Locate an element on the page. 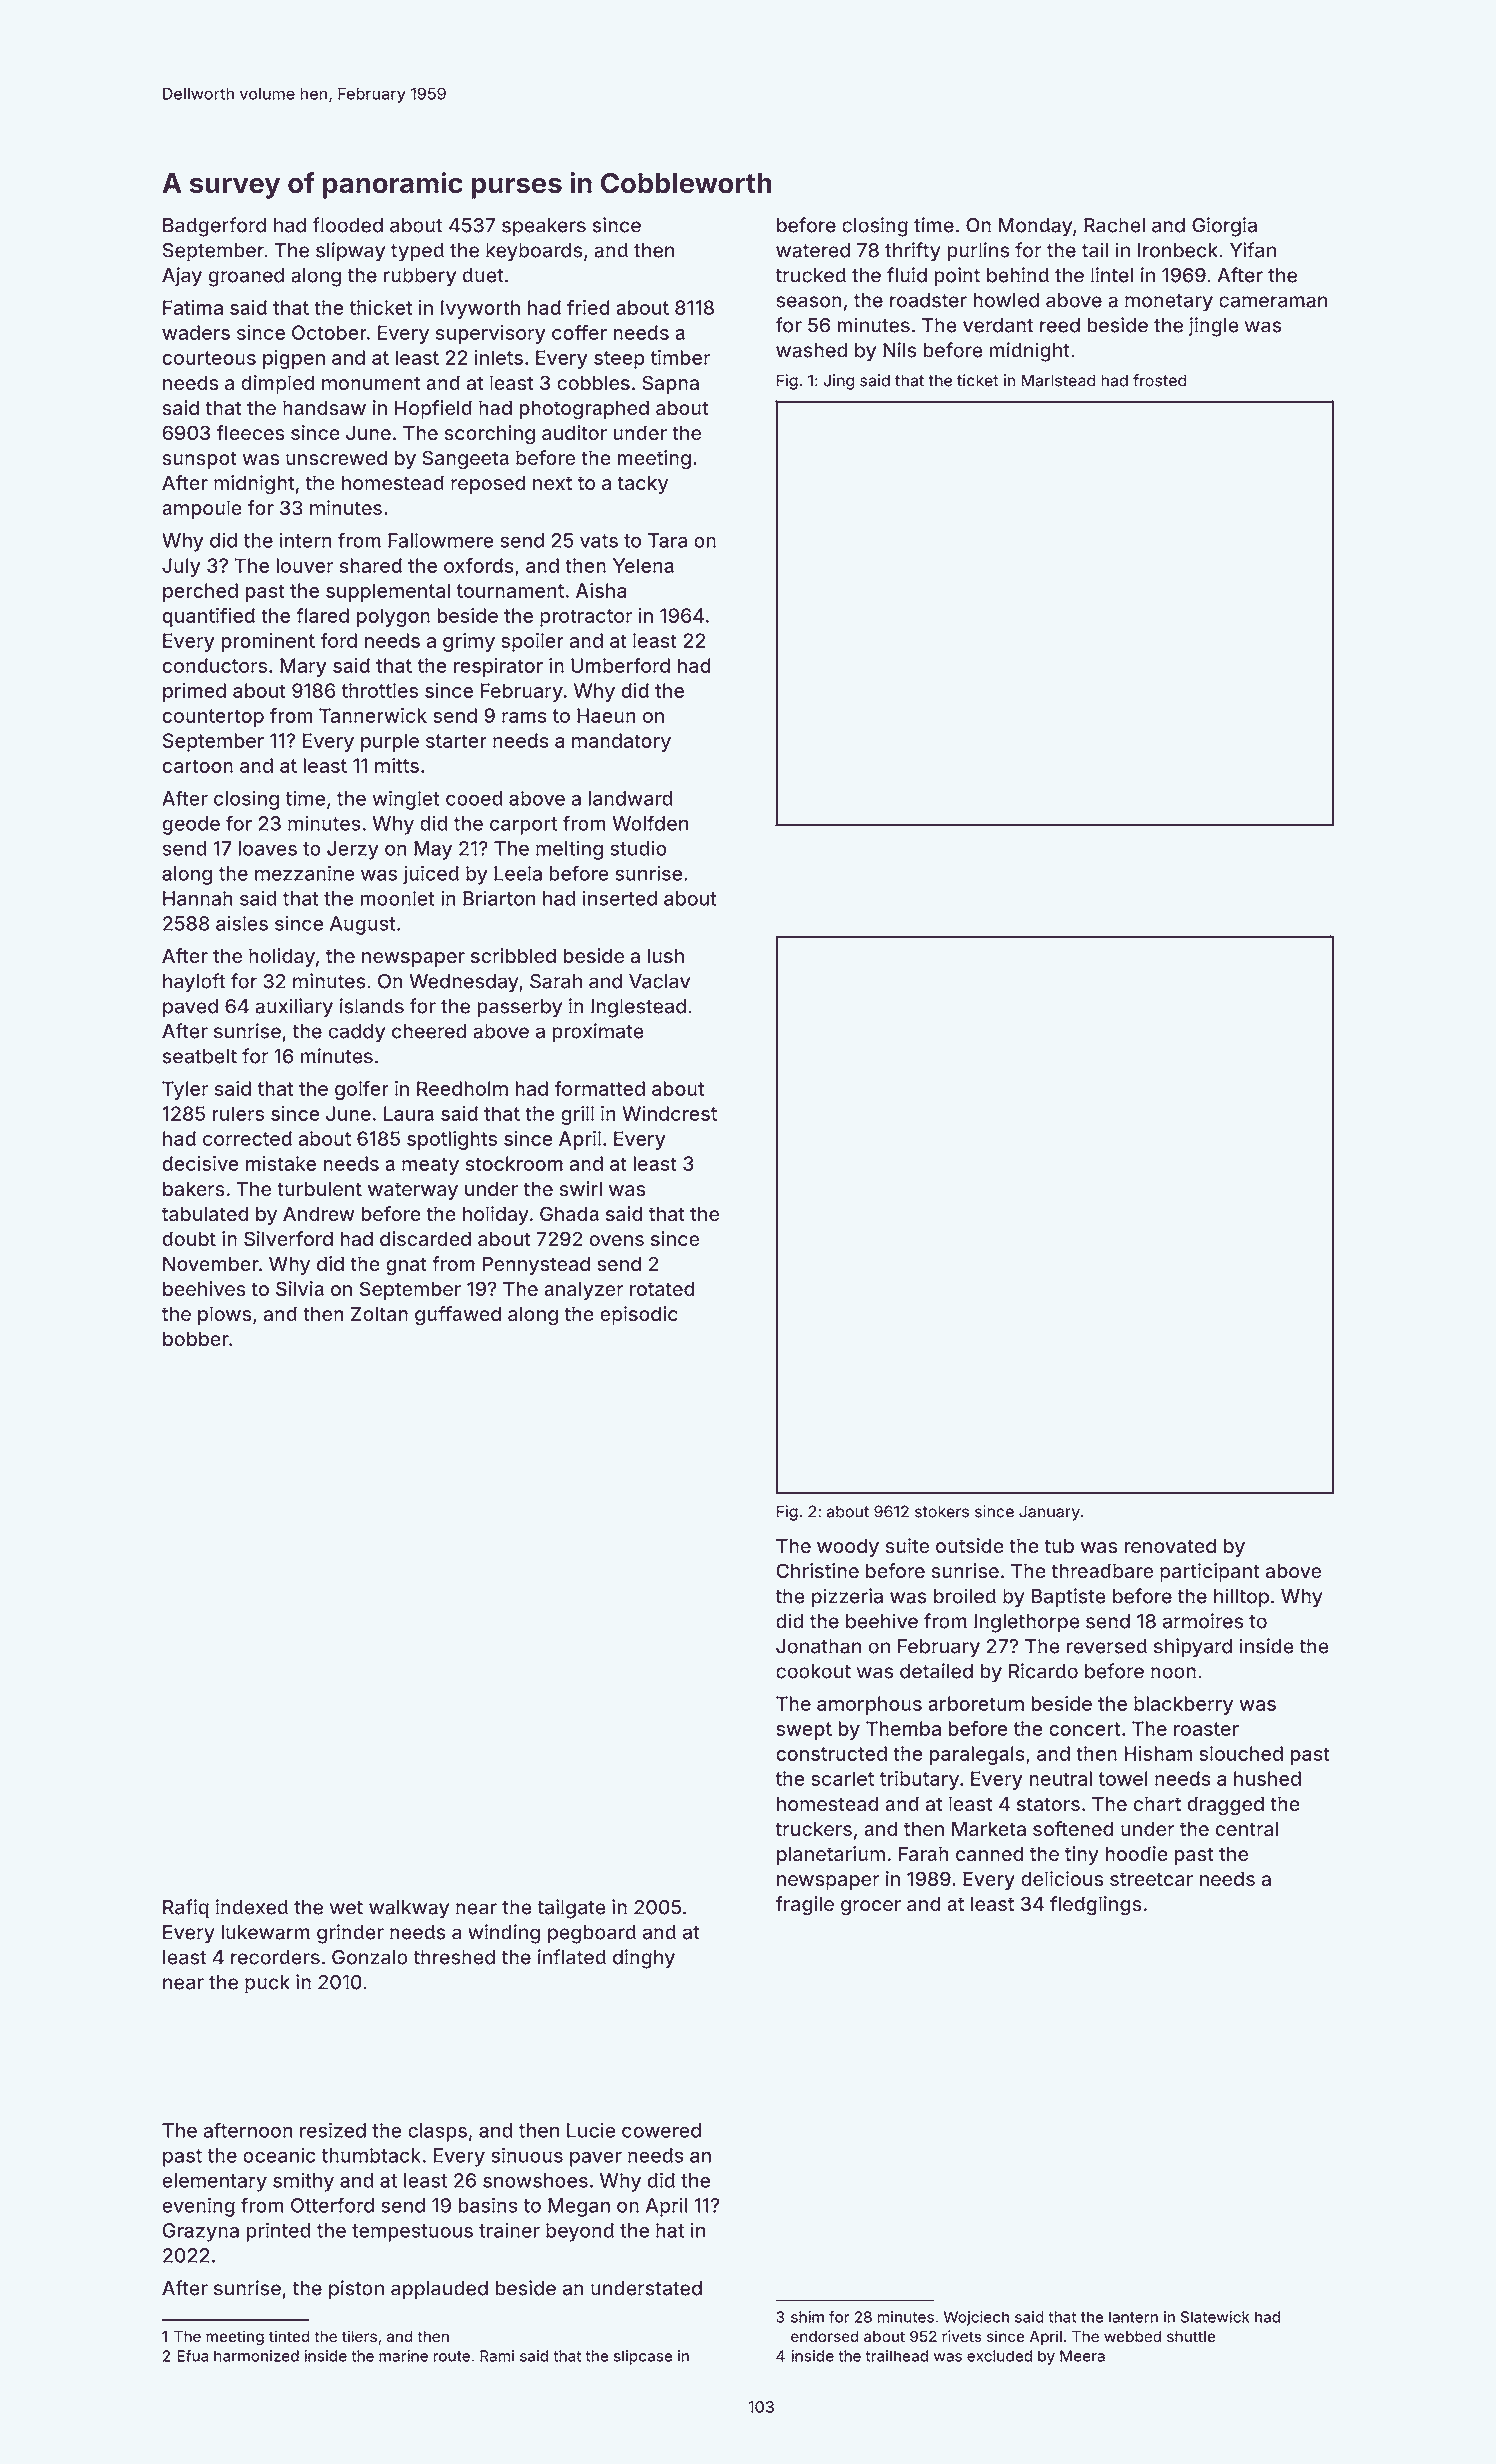 Image resolution: width=1496 pixels, height=2464 pixels. Windcrest is located at coordinates (669, 1113).
